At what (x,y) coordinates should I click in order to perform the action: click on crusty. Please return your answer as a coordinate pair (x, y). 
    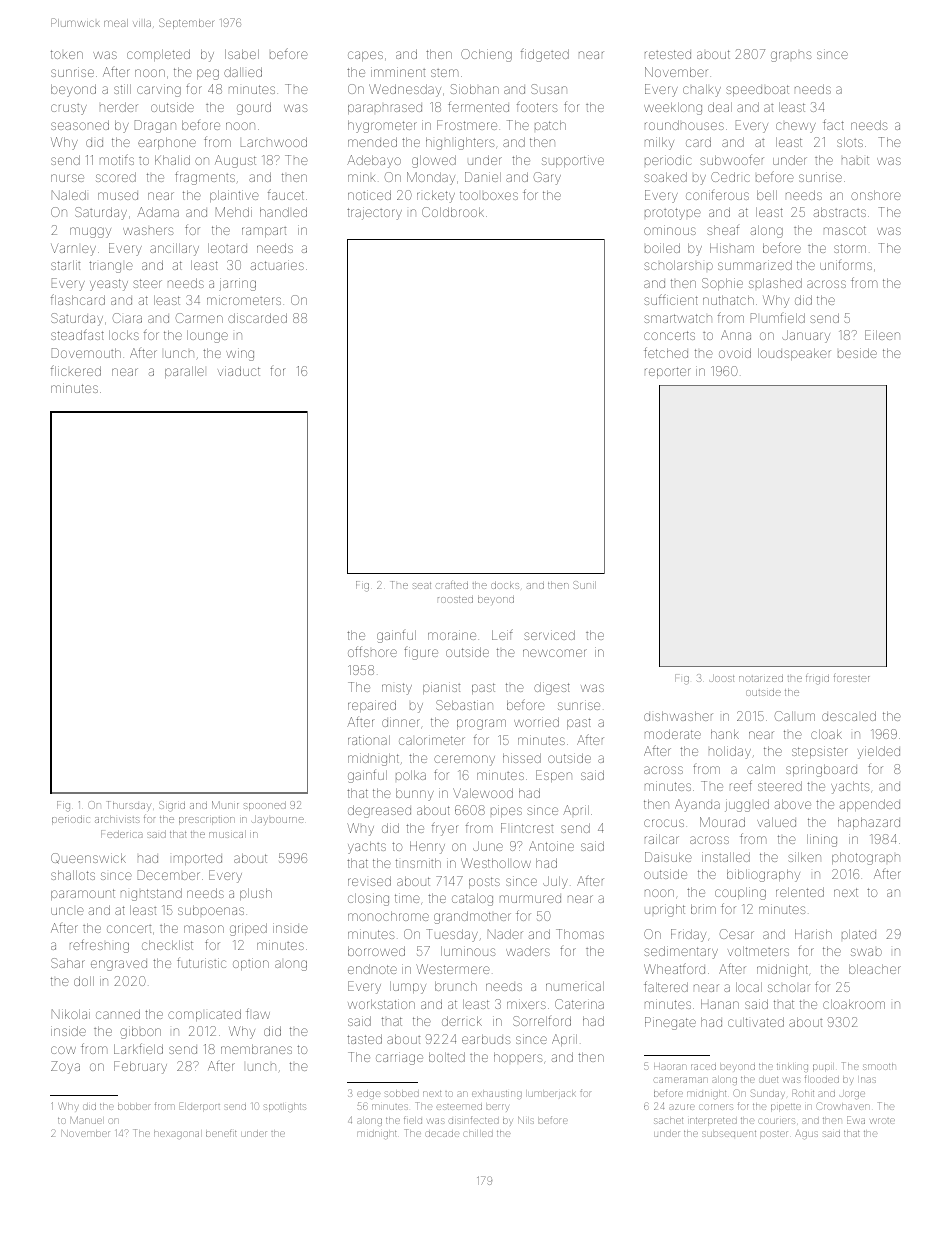
    Looking at the image, I should click on (69, 109).
